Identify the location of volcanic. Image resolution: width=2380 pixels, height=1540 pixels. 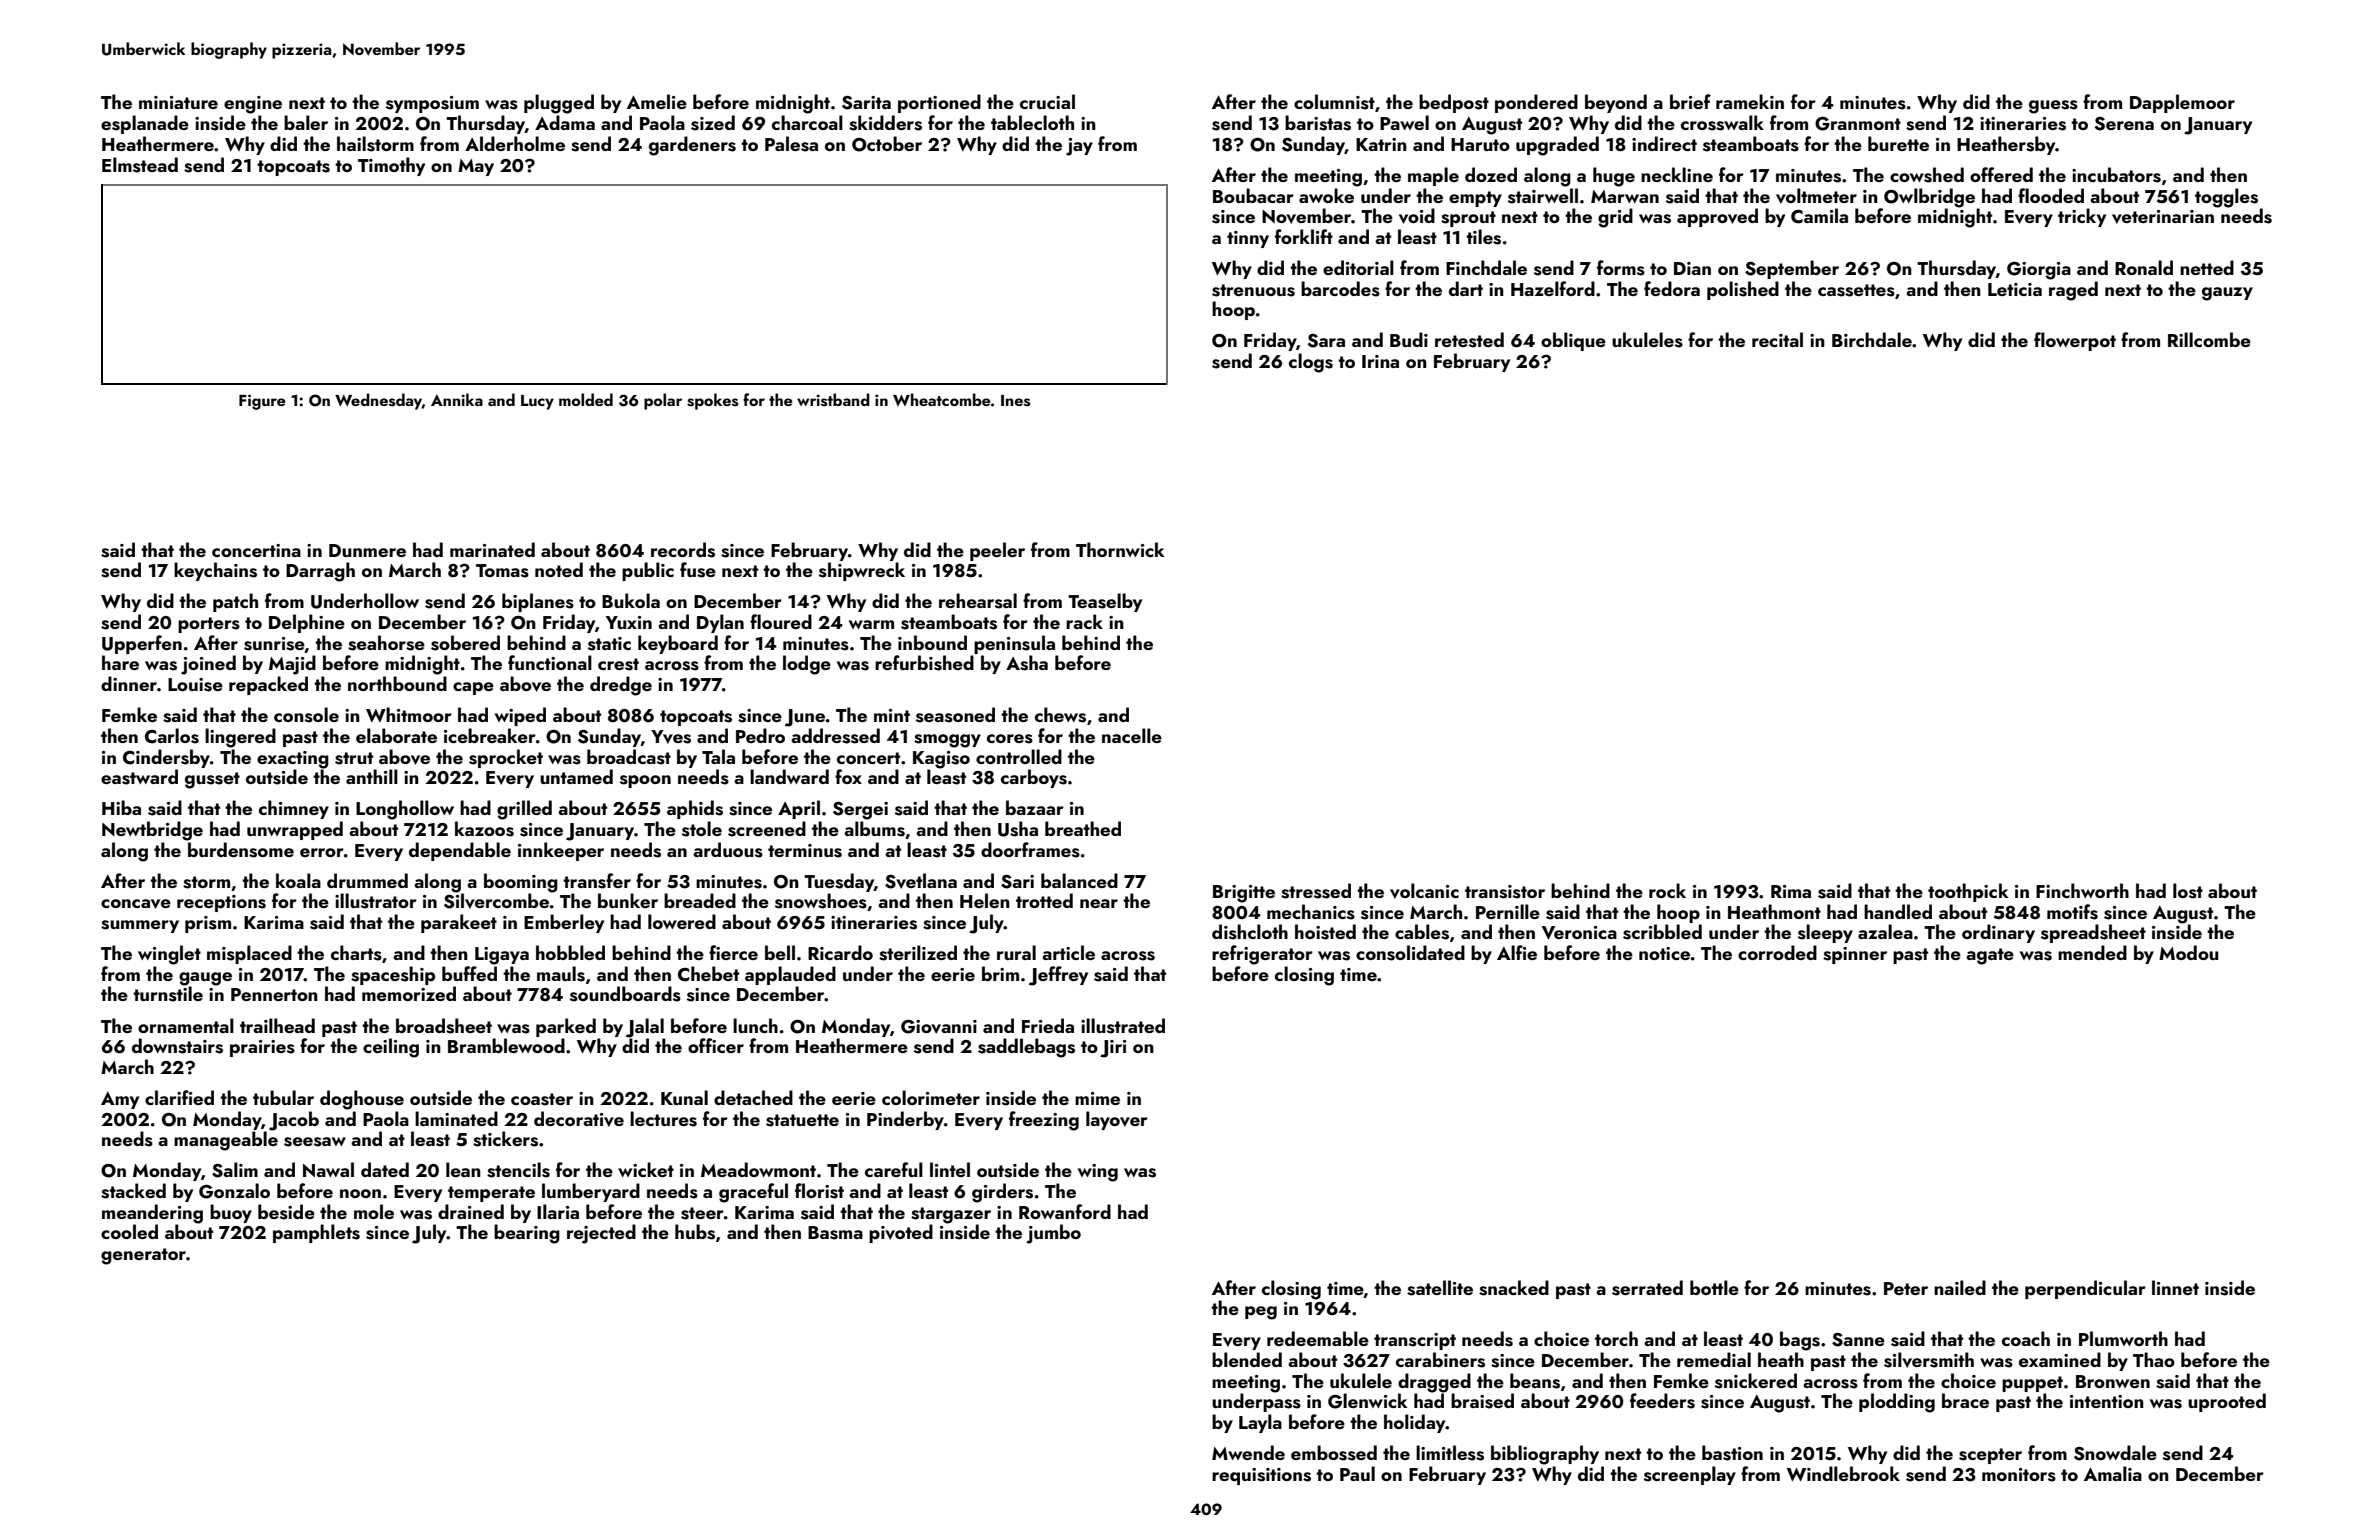
(1424, 891).
